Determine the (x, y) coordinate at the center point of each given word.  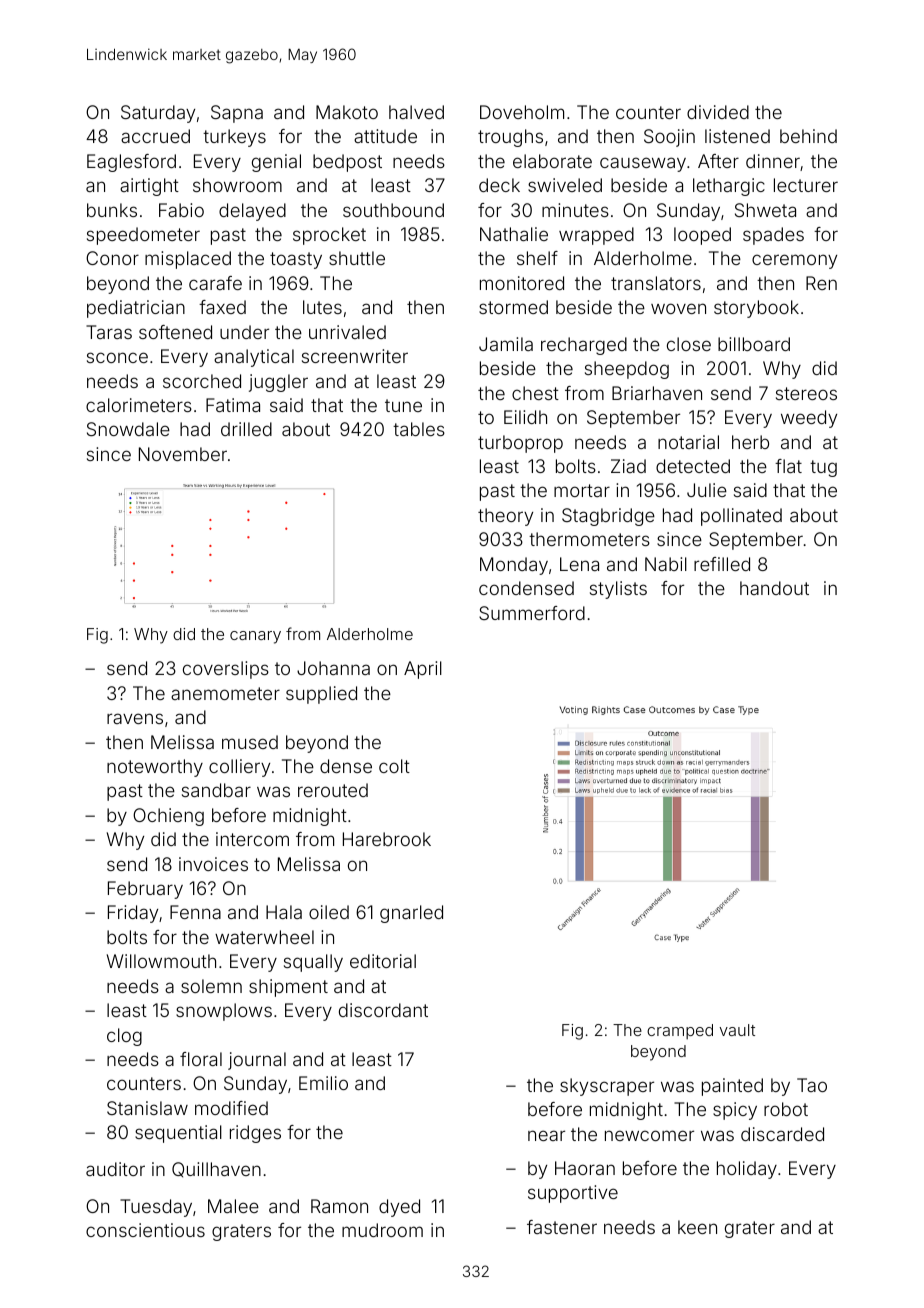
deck (499, 185)
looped (702, 236)
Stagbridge (608, 517)
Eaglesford (131, 163)
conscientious (145, 1230)
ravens (135, 718)
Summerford (532, 613)
